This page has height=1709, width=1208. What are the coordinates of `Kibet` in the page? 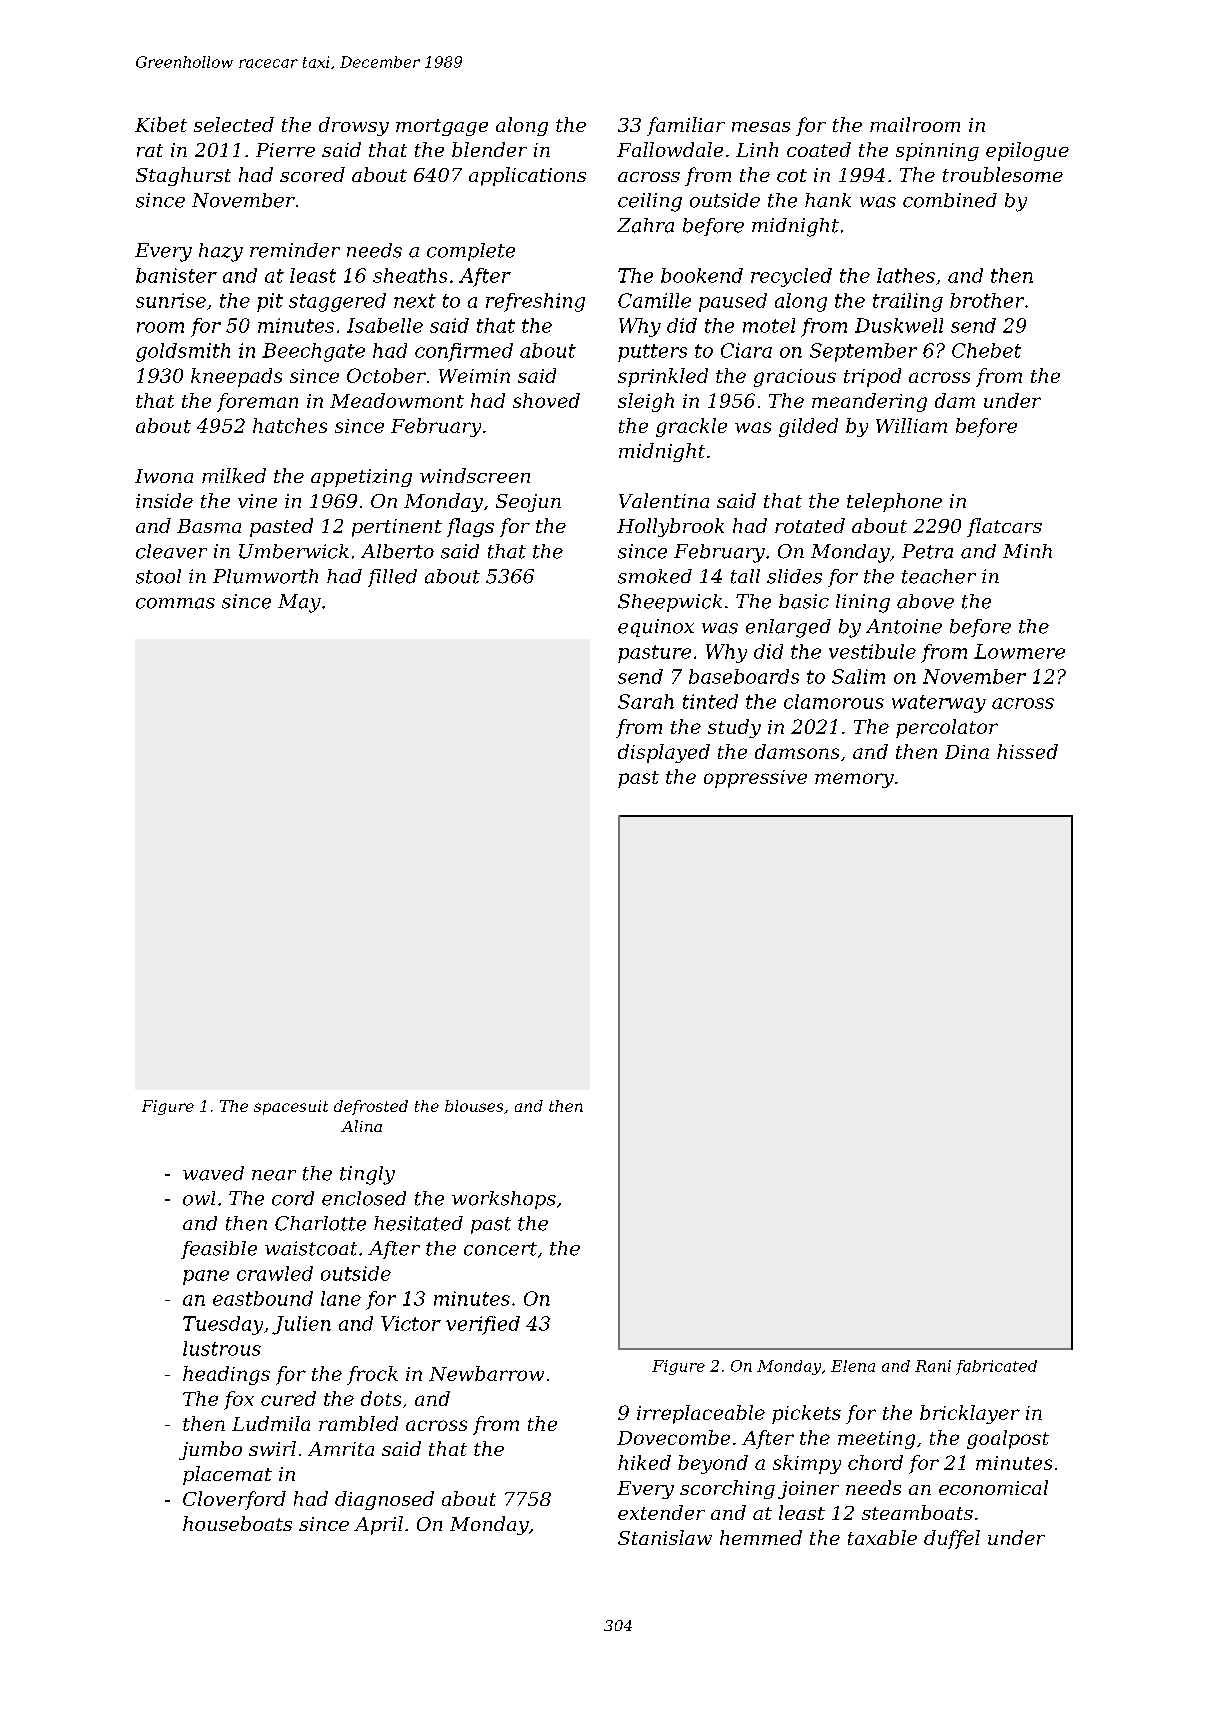 It's located at (161, 124).
